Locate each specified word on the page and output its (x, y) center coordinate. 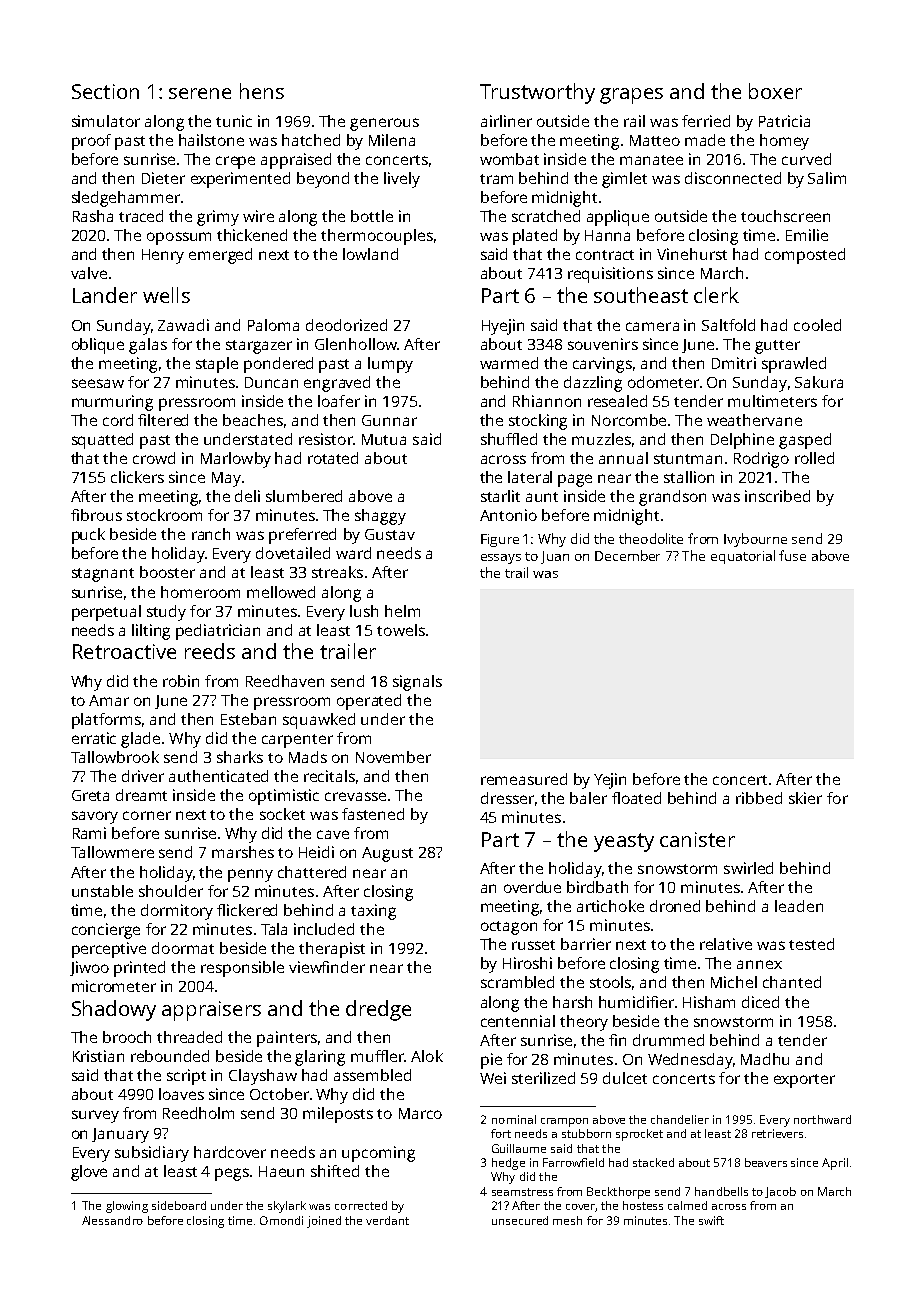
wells (166, 295)
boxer (775, 91)
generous (384, 124)
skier (805, 798)
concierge (106, 931)
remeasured (524, 779)
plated (535, 237)
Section (105, 91)
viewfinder (327, 967)
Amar (109, 700)
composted (805, 256)
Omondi (281, 1220)
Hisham (709, 1002)
